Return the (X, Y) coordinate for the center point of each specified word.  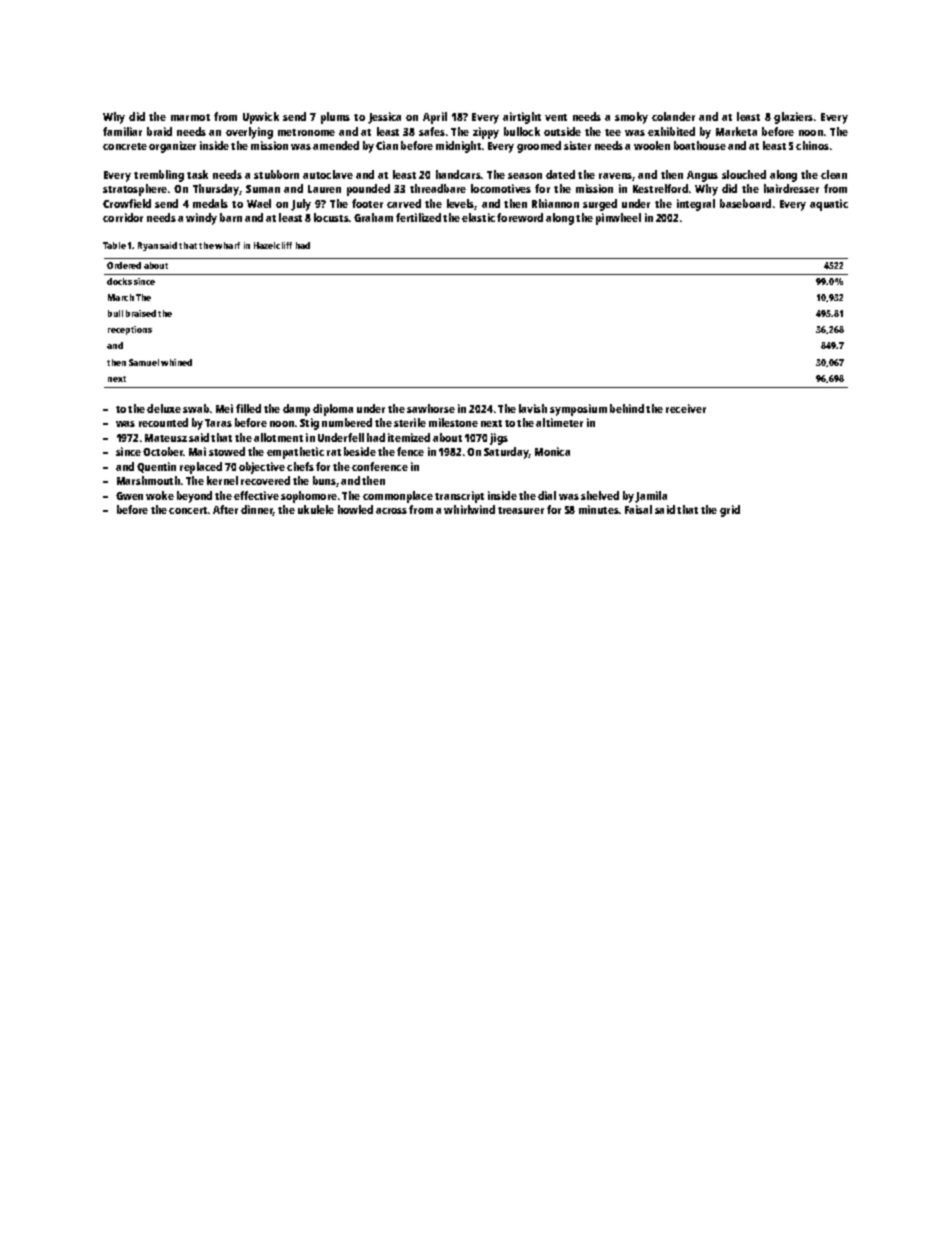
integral (696, 205)
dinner (257, 510)
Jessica (384, 118)
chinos (812, 145)
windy (201, 219)
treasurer (521, 510)
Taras (218, 423)
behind (627, 408)
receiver (686, 408)
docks (119, 281)
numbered (347, 422)
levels (461, 204)
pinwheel (618, 219)
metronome (306, 132)
